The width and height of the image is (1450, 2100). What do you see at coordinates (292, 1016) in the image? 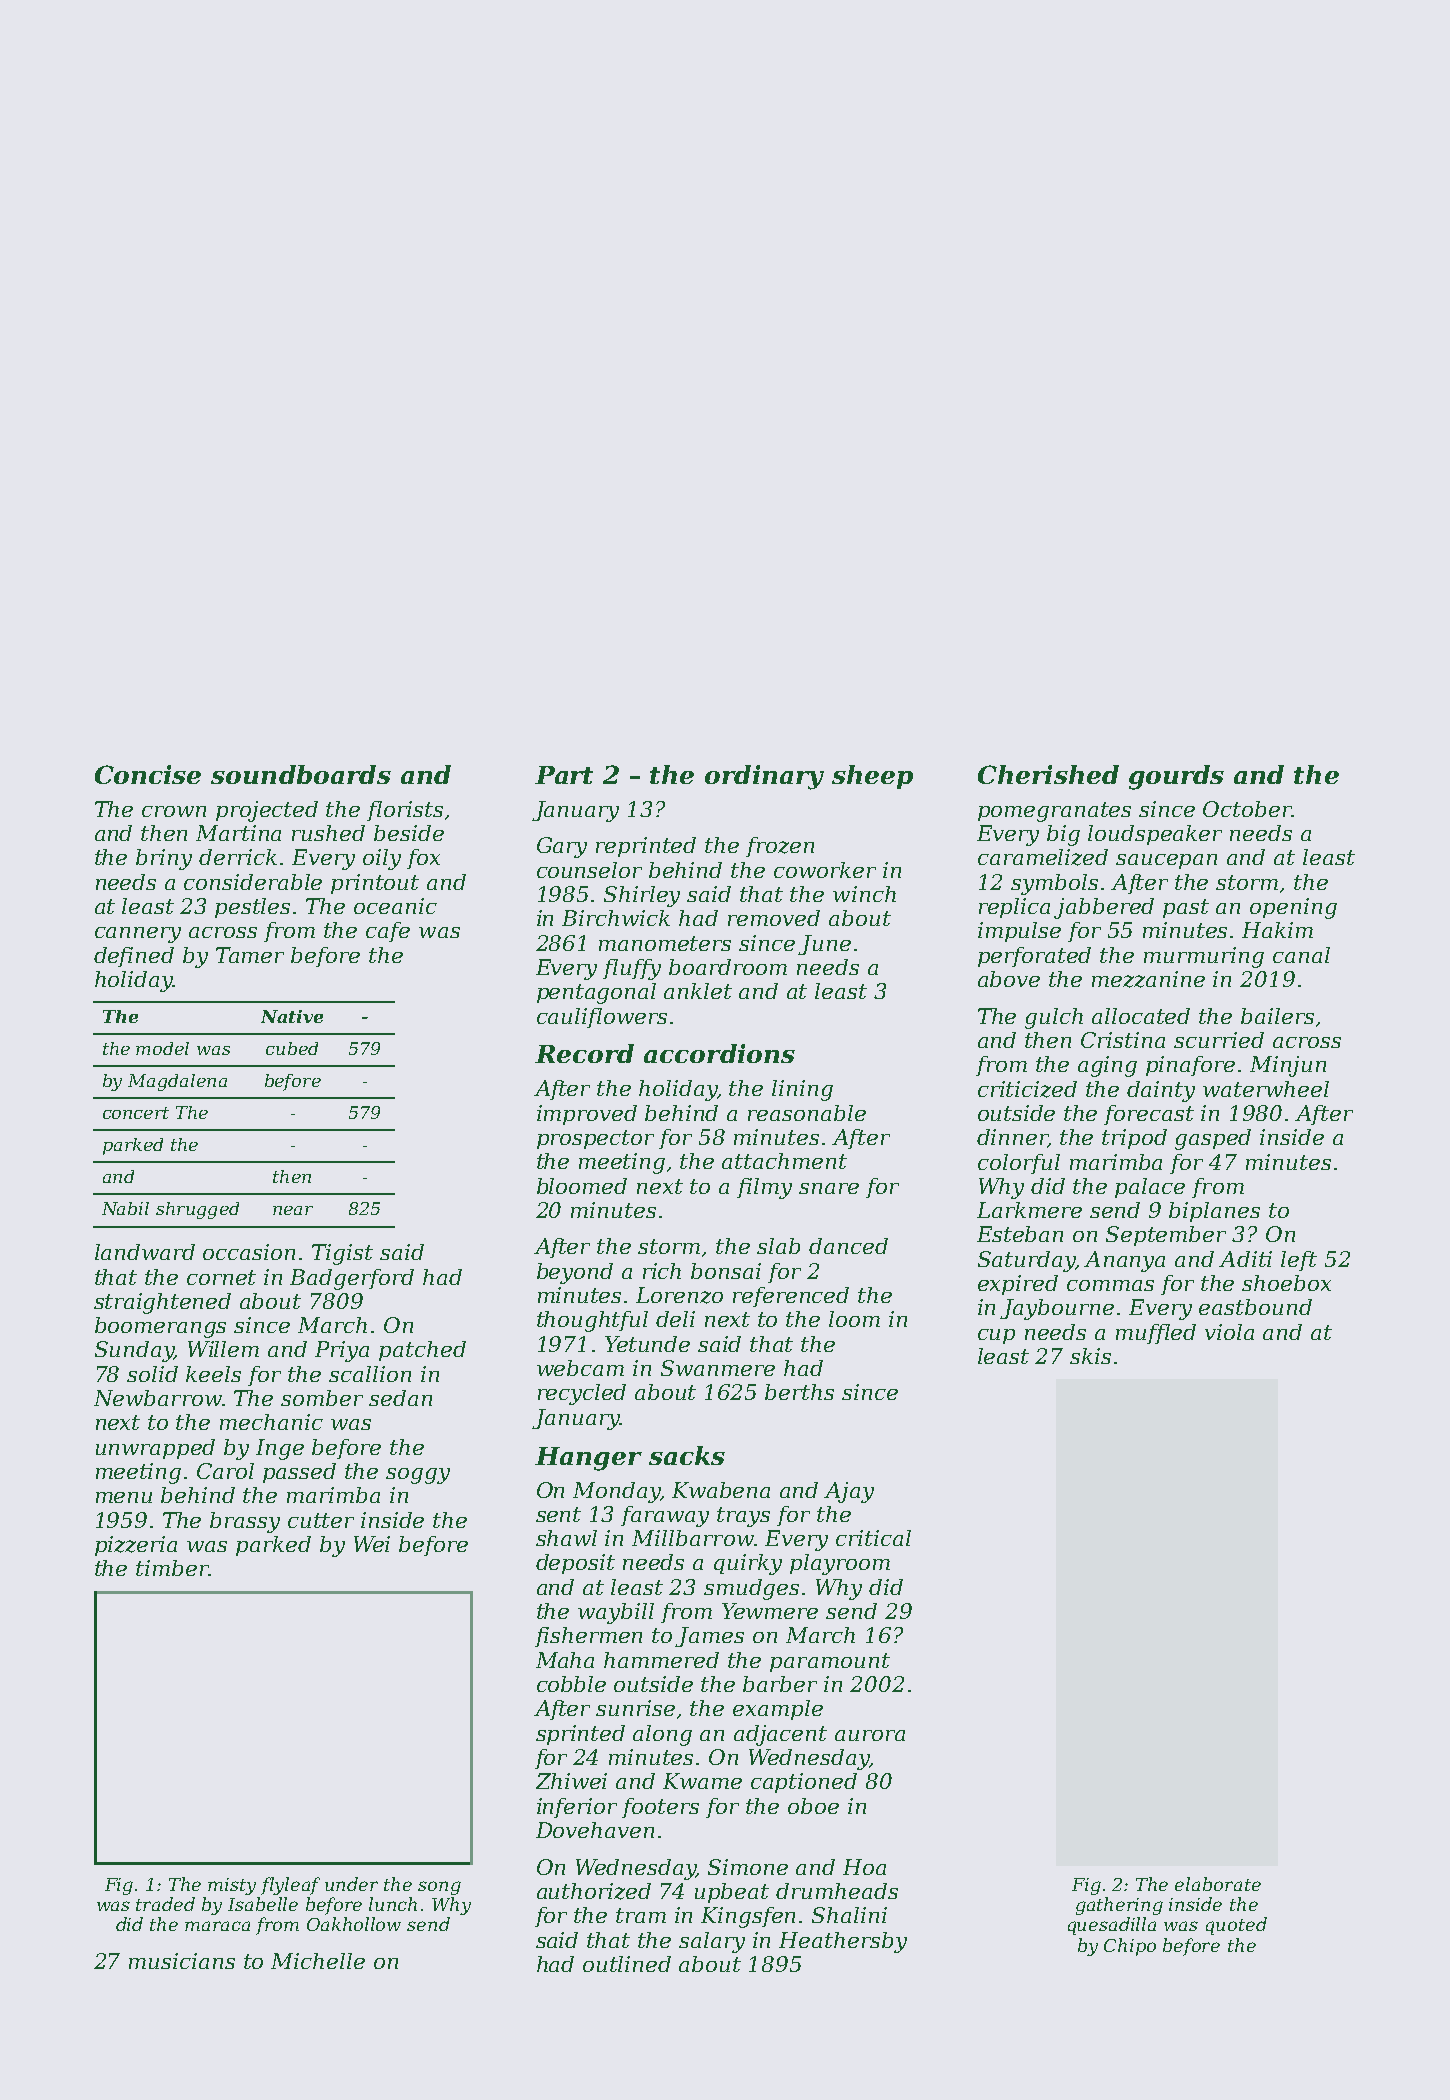
I see `Native` at bounding box center [292, 1016].
